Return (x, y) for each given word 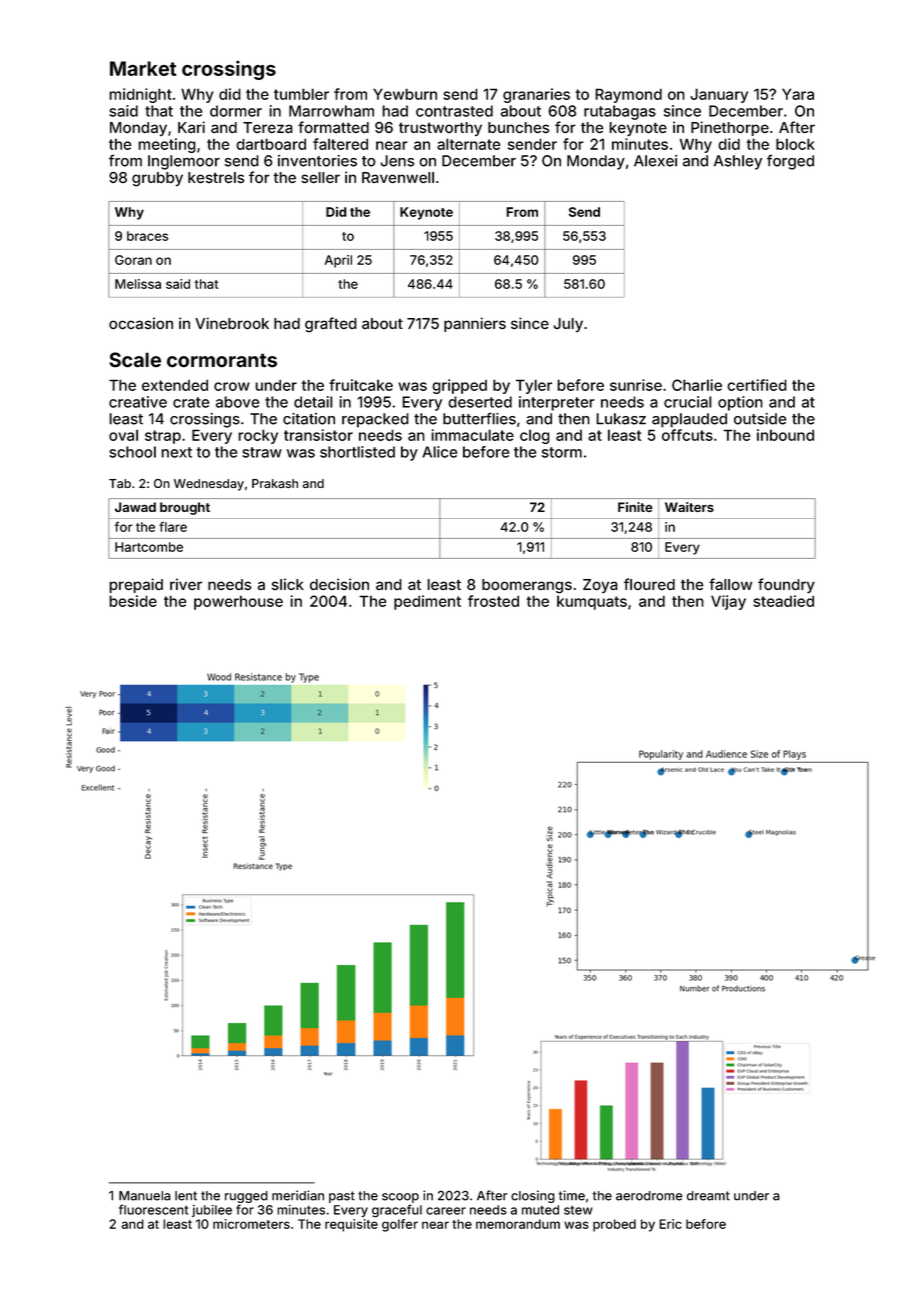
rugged (246, 1197)
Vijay (728, 602)
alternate (469, 144)
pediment (427, 602)
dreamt (708, 1196)
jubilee (212, 1211)
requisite (351, 1225)
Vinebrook (232, 323)
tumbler (301, 94)
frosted (493, 601)
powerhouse (238, 602)
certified (757, 385)
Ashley (738, 162)
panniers (475, 324)
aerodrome (649, 1196)
